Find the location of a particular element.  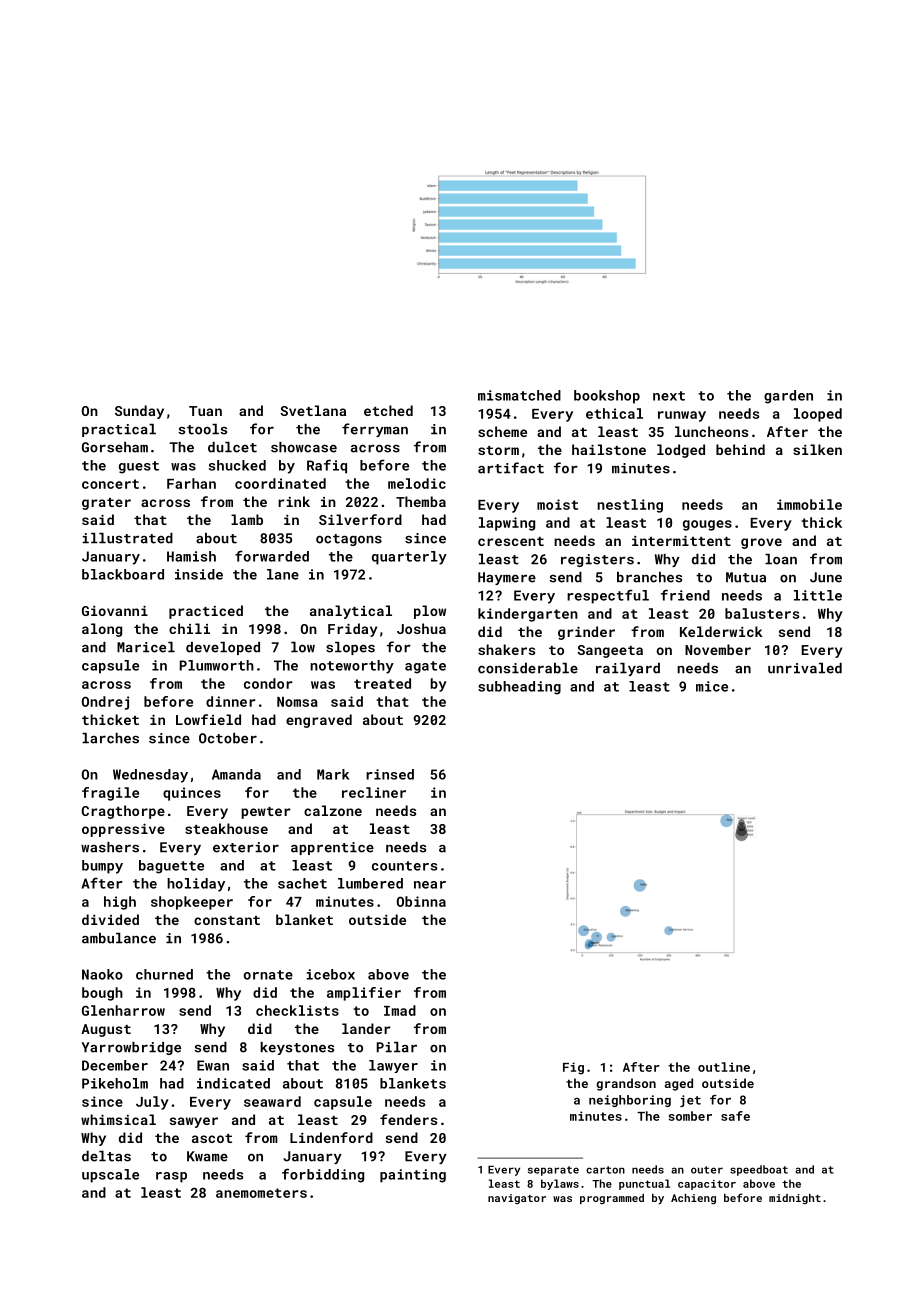

upscale is located at coordinates (110, 1176).
